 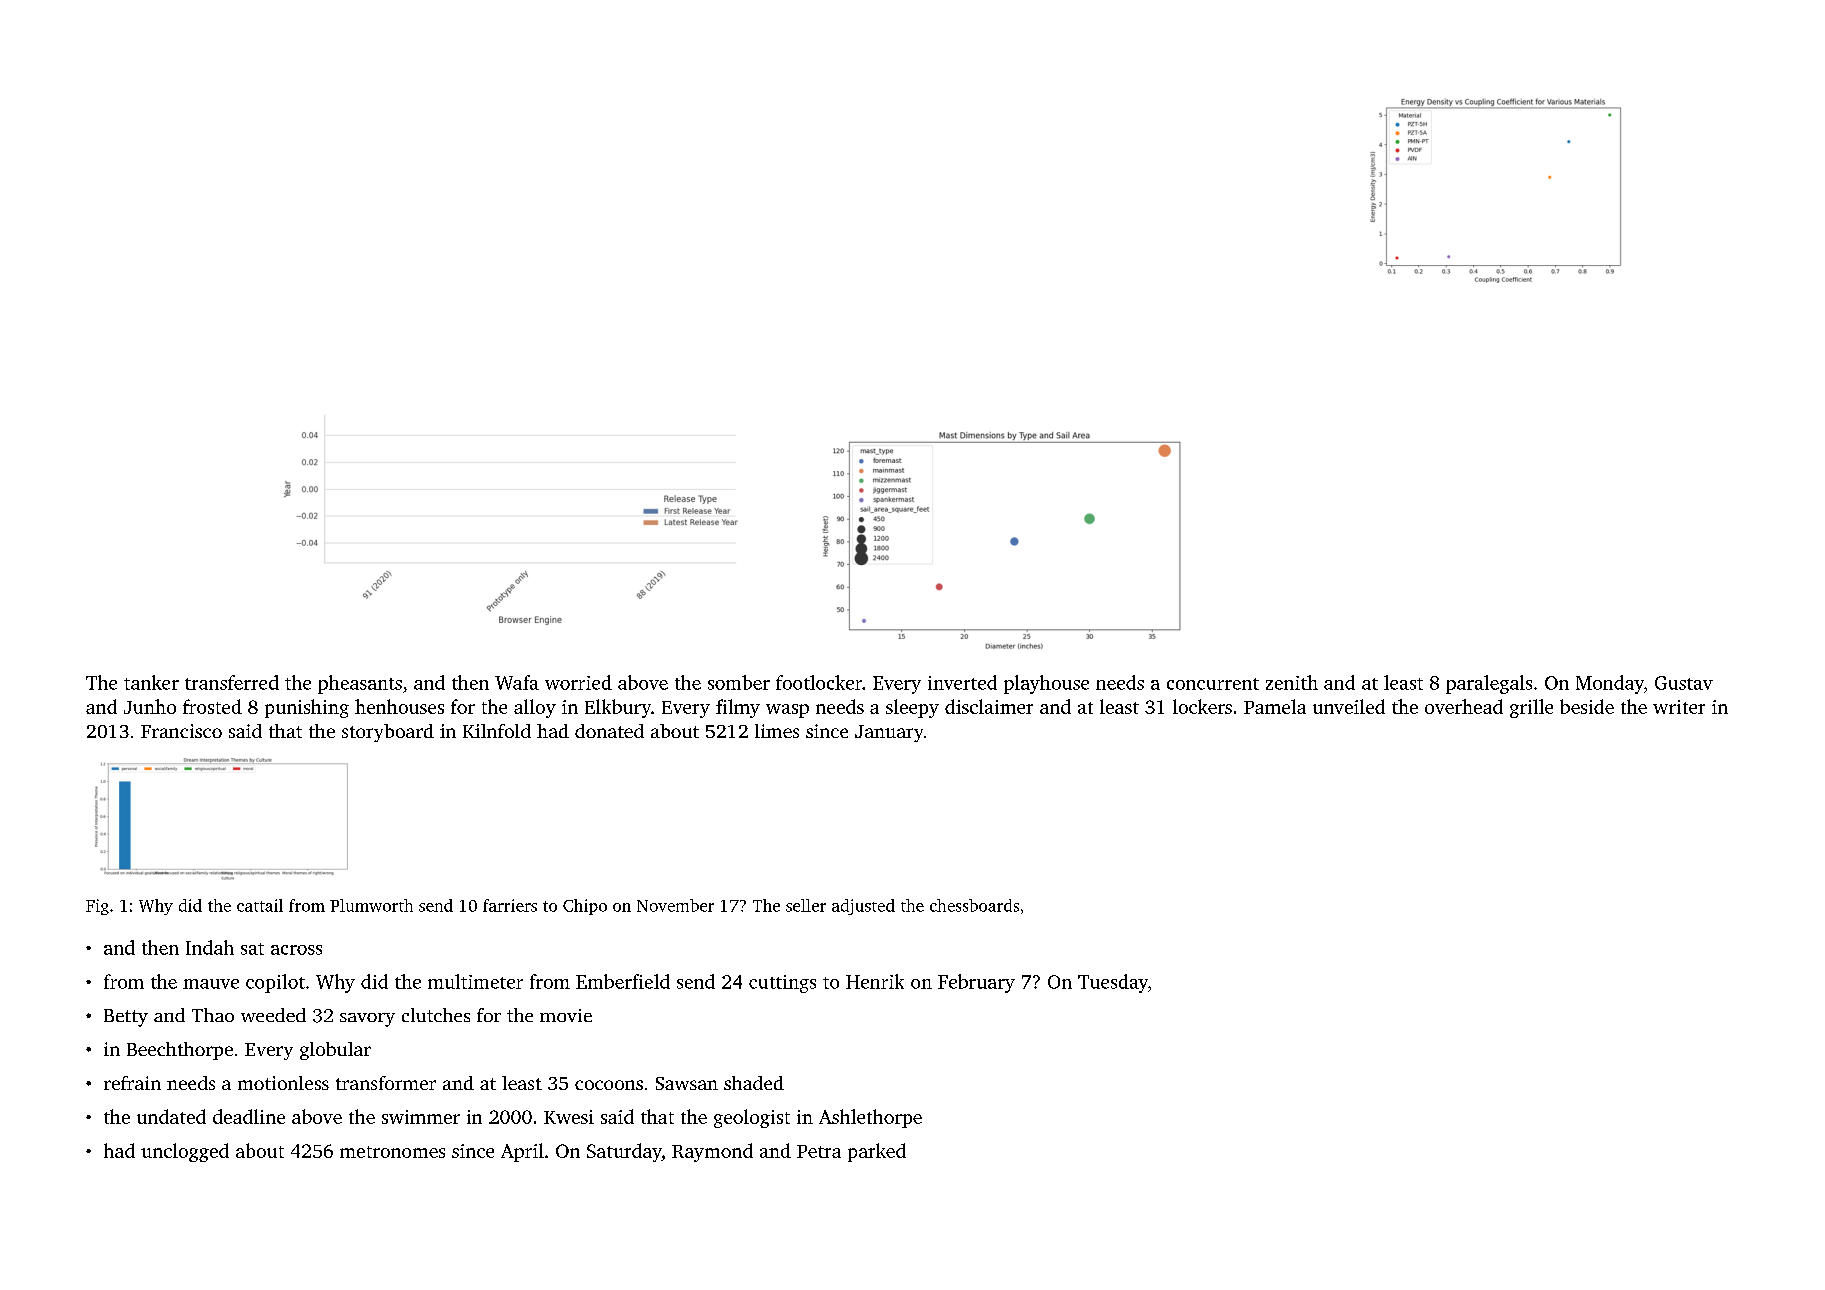 I want to click on Ashlethorpe, so click(x=870, y=1118).
